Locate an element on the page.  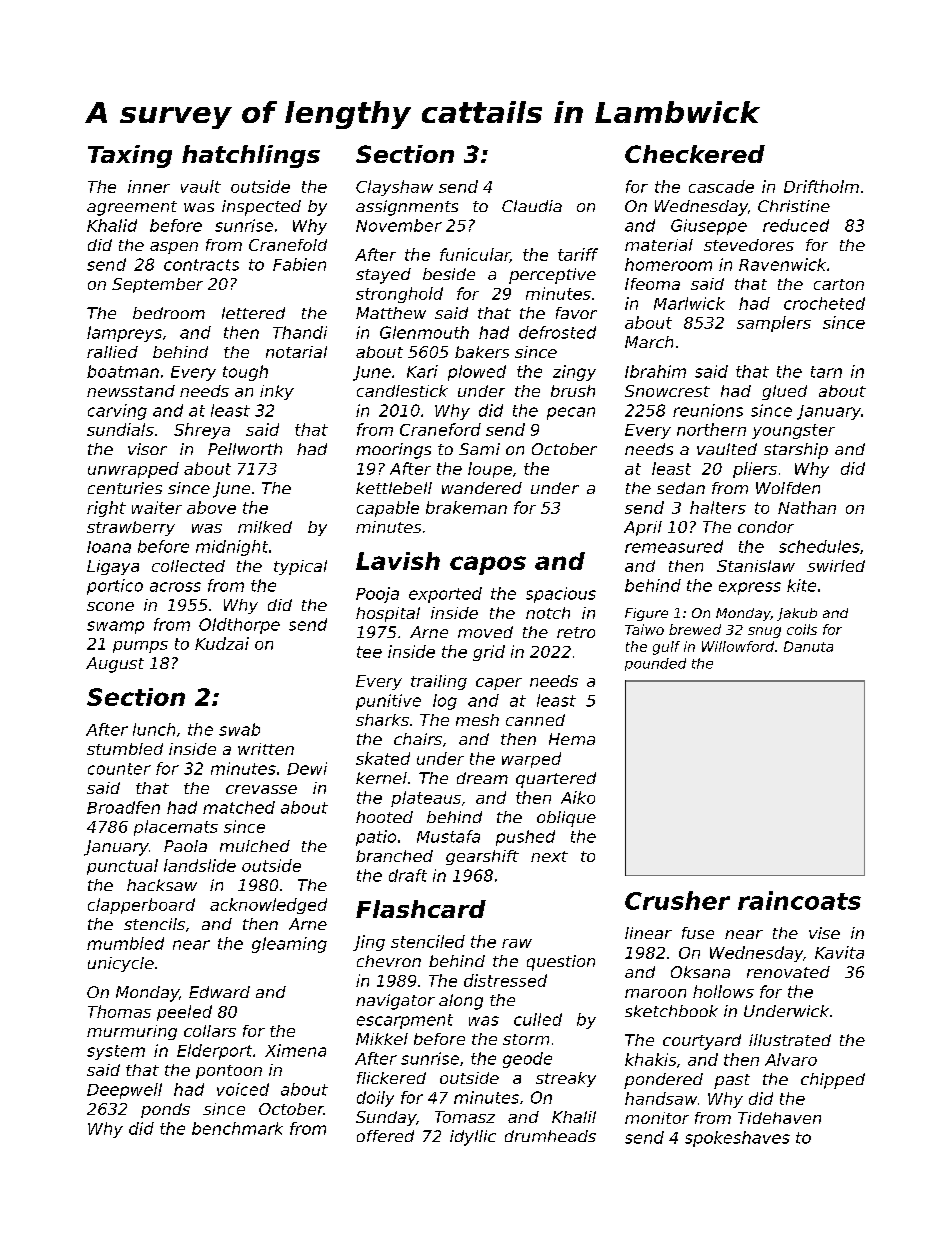
Ibrahim is located at coordinates (655, 371).
